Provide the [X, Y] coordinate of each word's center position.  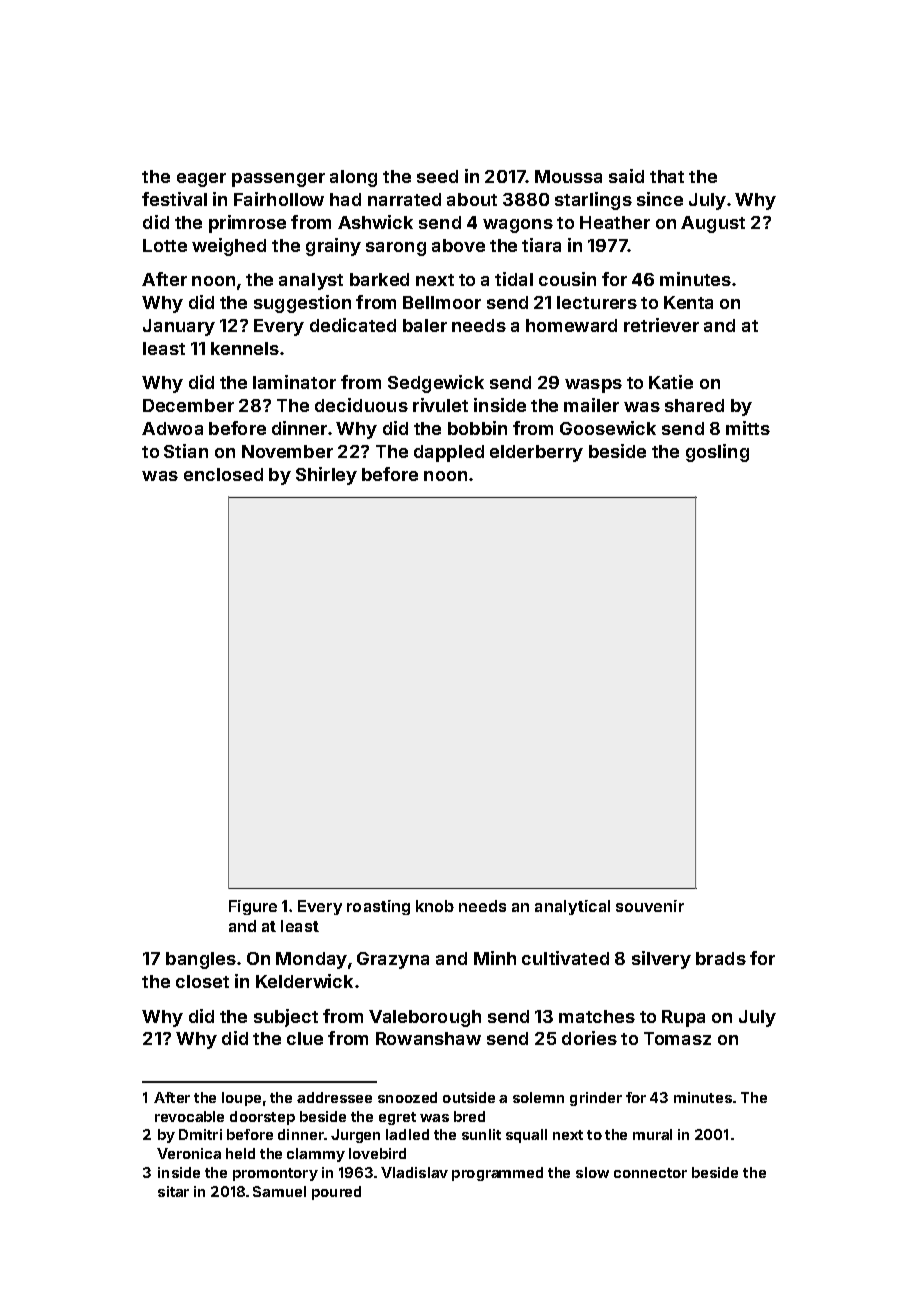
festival [174, 199]
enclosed [223, 474]
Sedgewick [436, 384]
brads [721, 958]
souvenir [650, 906]
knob [435, 906]
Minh [495, 958]
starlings [593, 201]
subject [286, 1018]
